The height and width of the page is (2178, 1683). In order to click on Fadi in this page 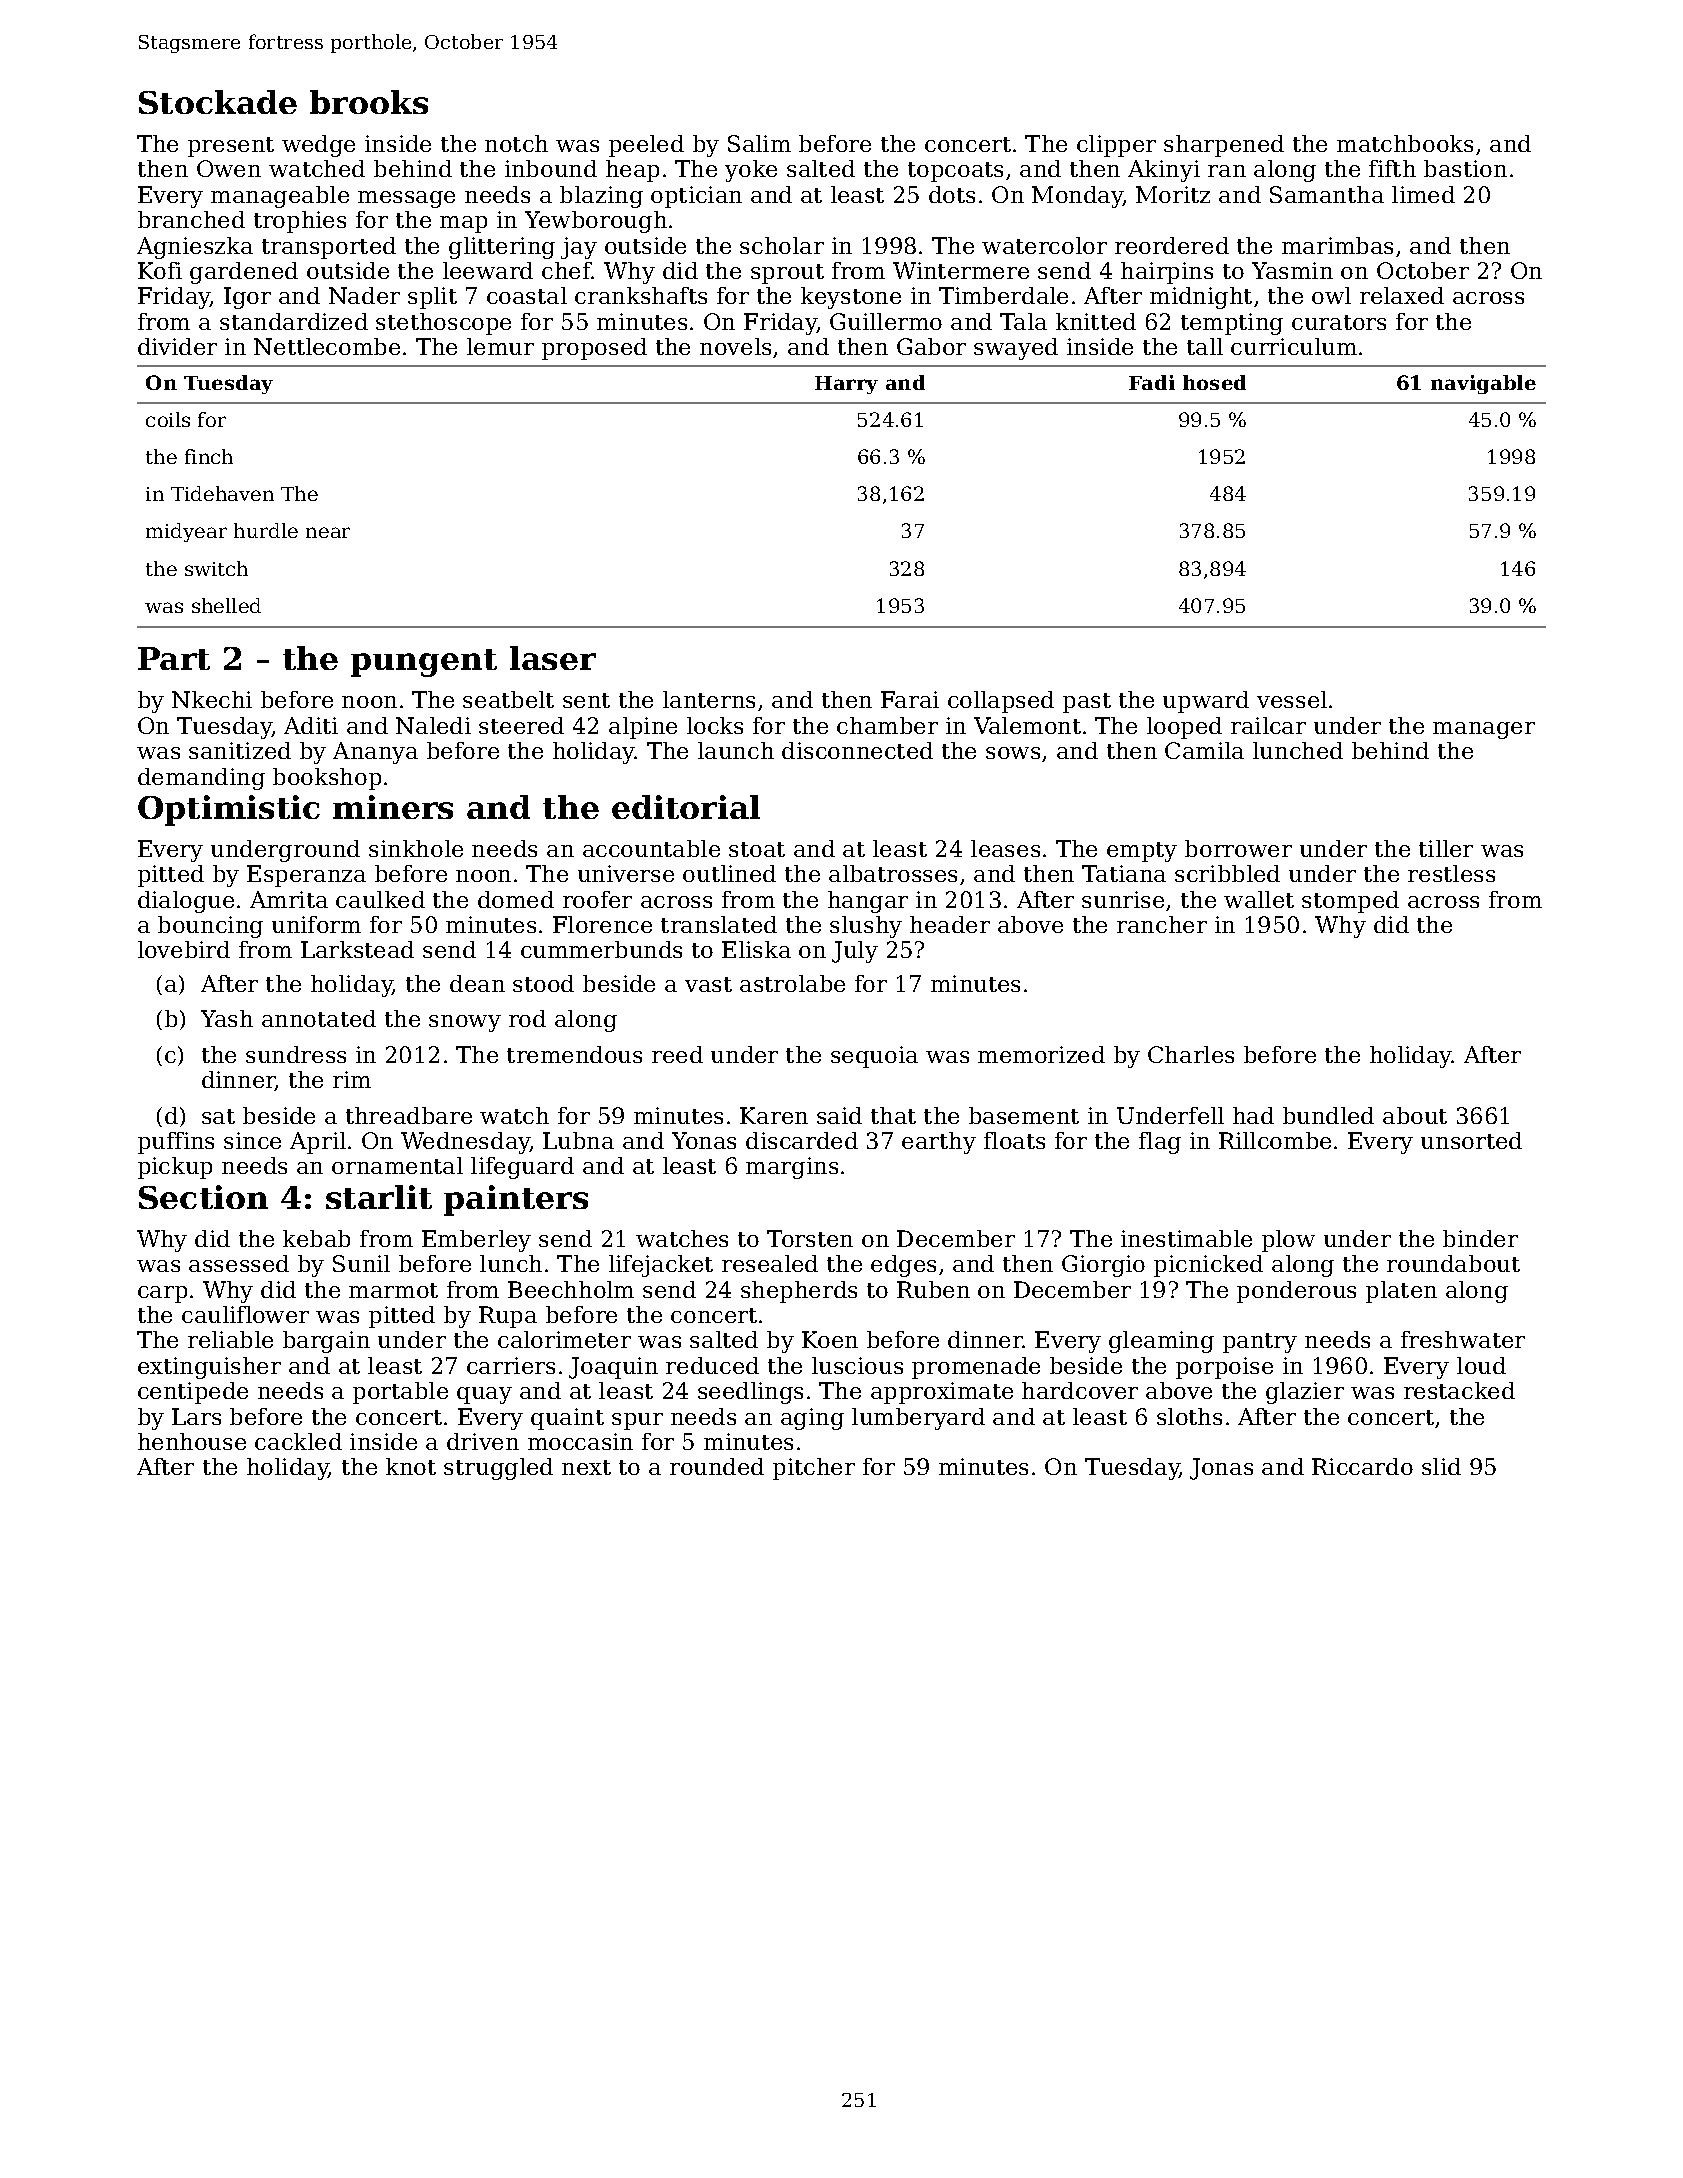, I will do `click(1152, 382)`.
